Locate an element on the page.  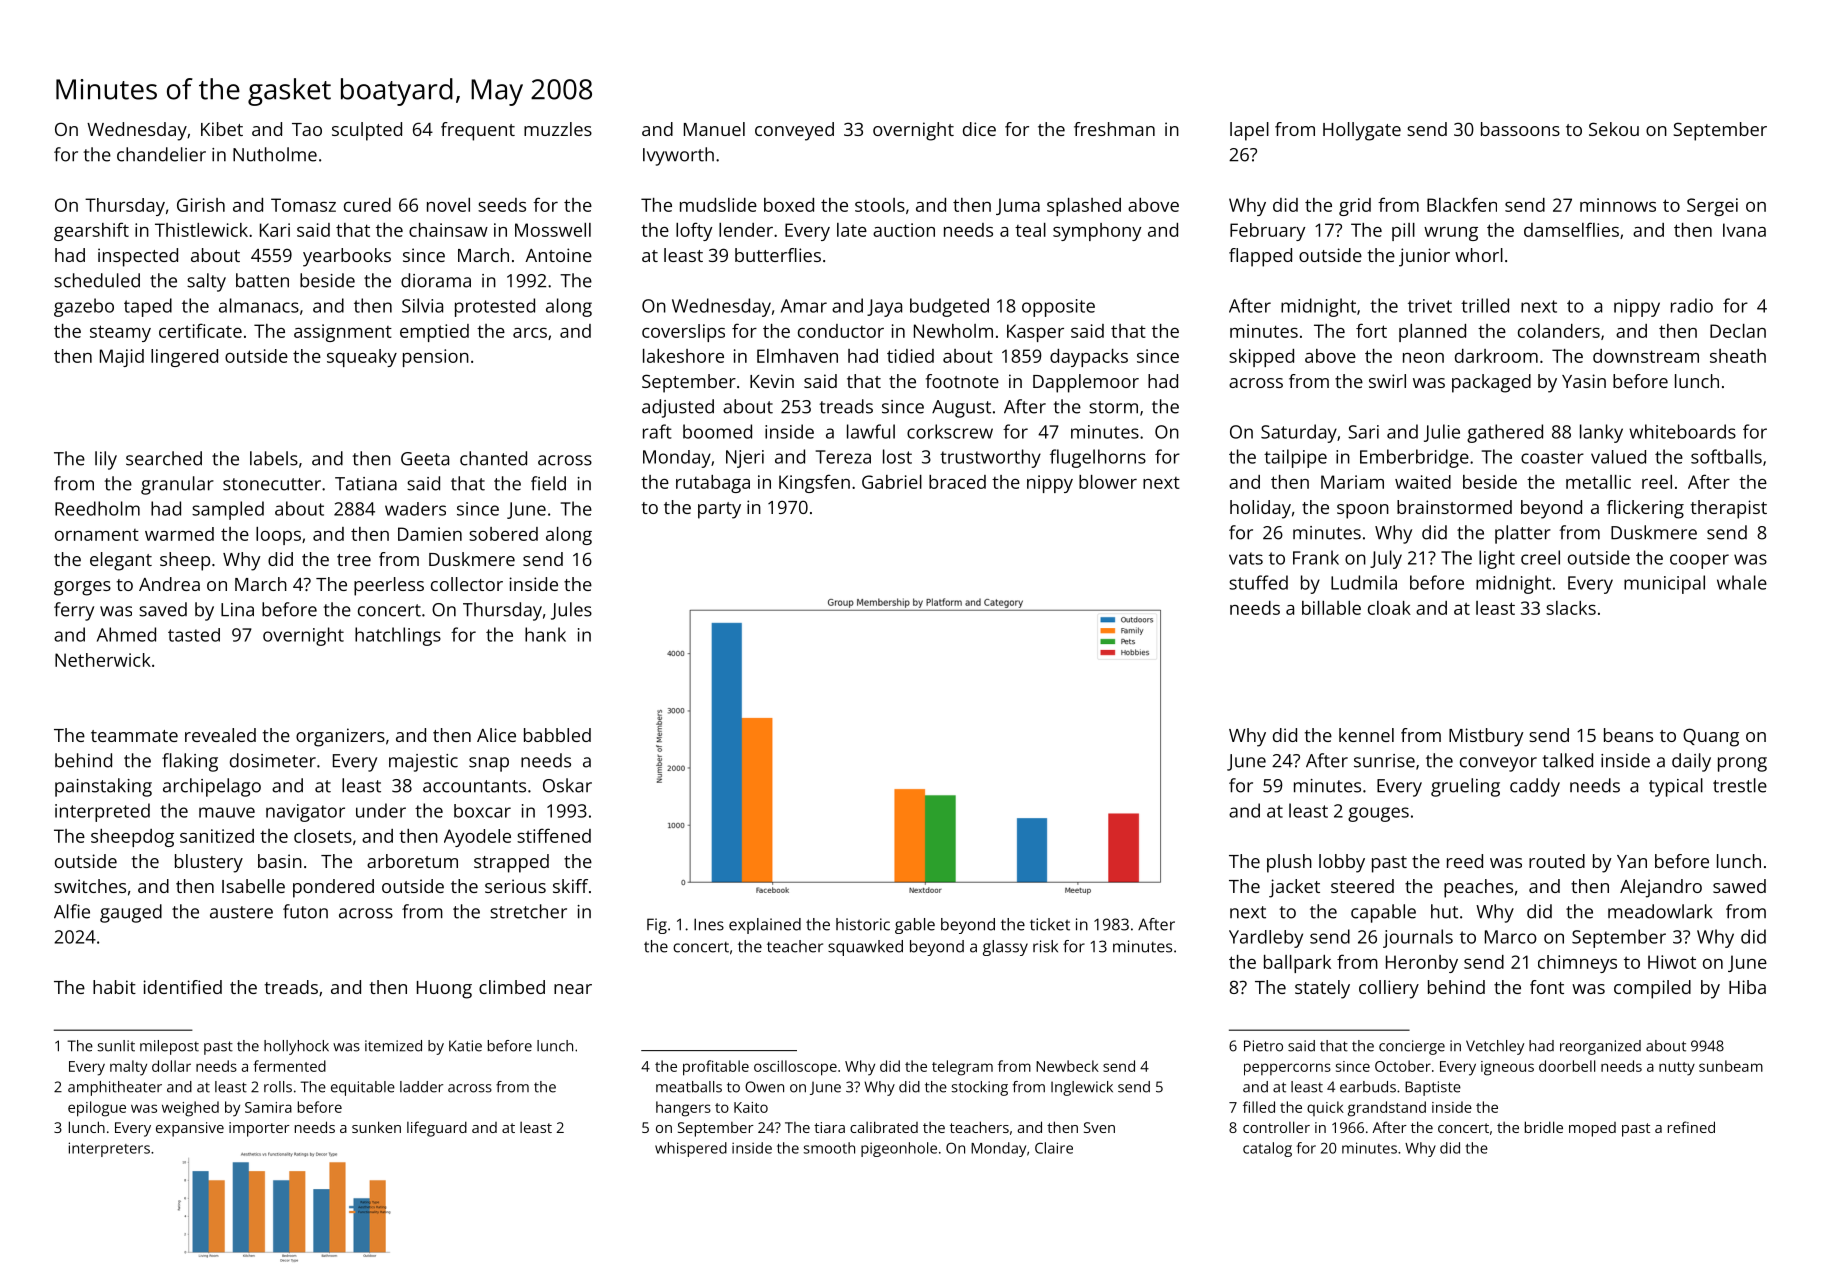
Netherwick is located at coordinates (103, 660).
